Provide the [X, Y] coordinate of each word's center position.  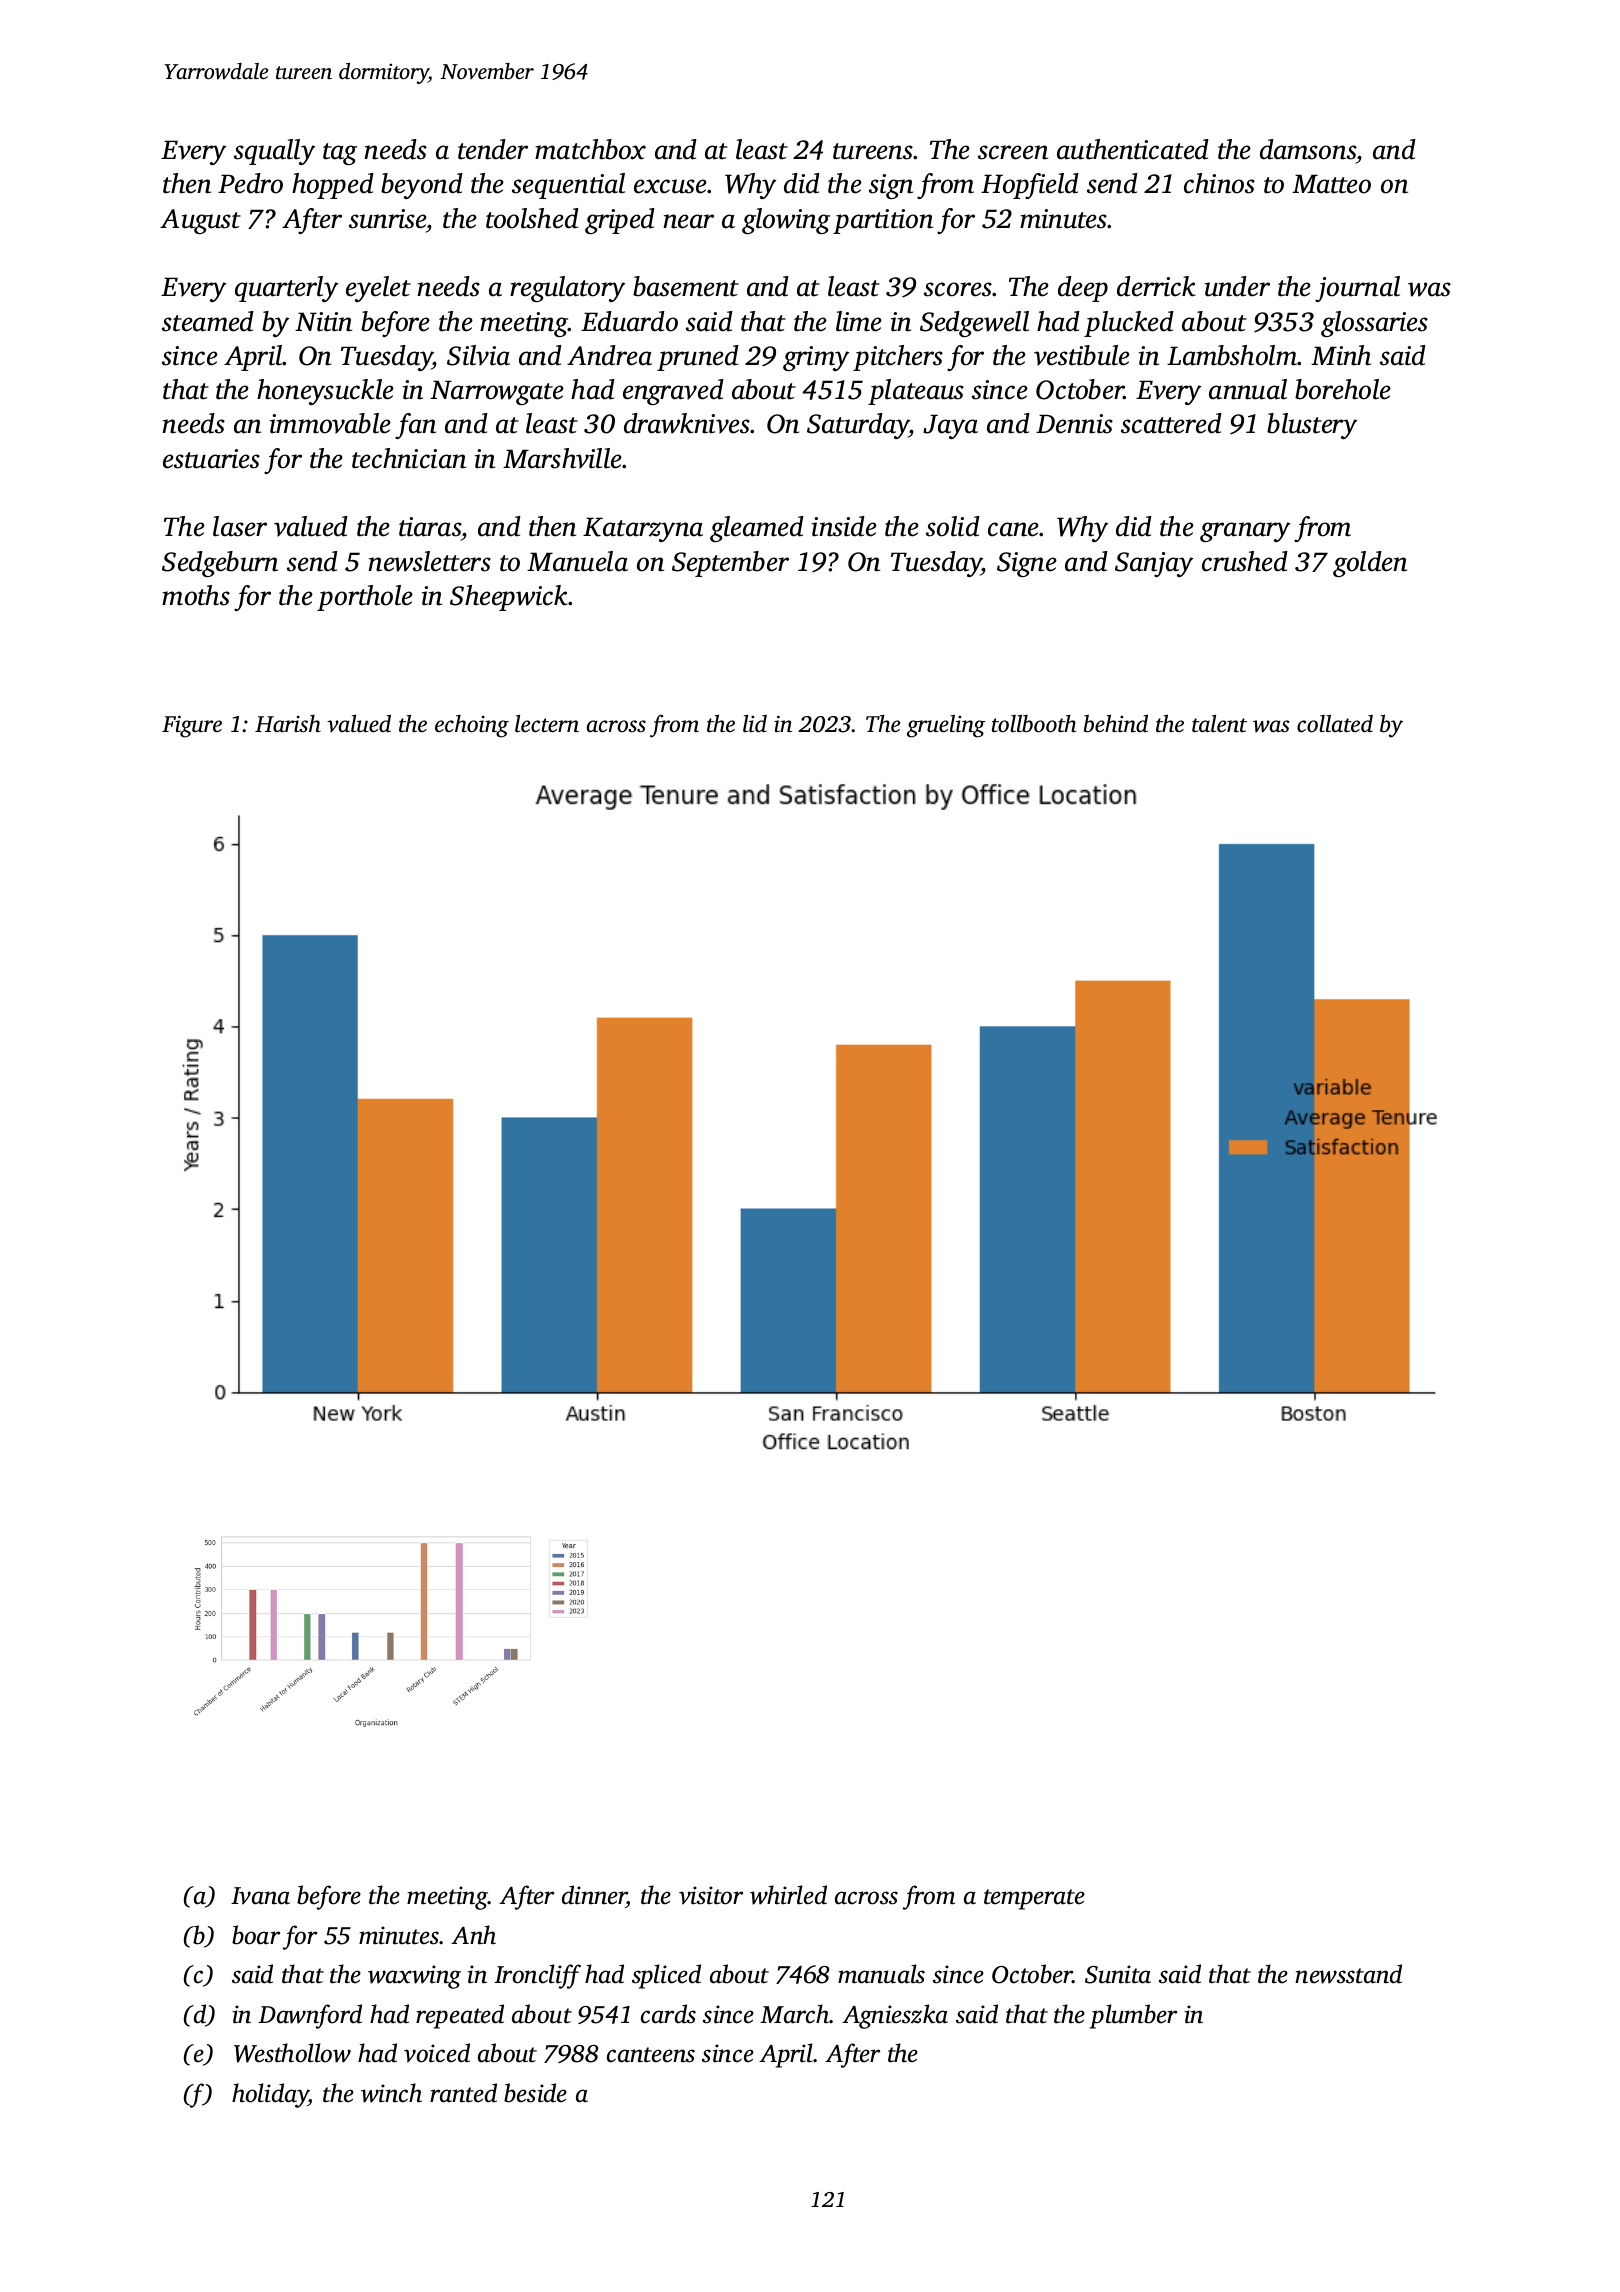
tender [493, 149]
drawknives [687, 423]
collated [1335, 724]
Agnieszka [895, 2016]
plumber [1133, 2016]
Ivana [260, 1896]
